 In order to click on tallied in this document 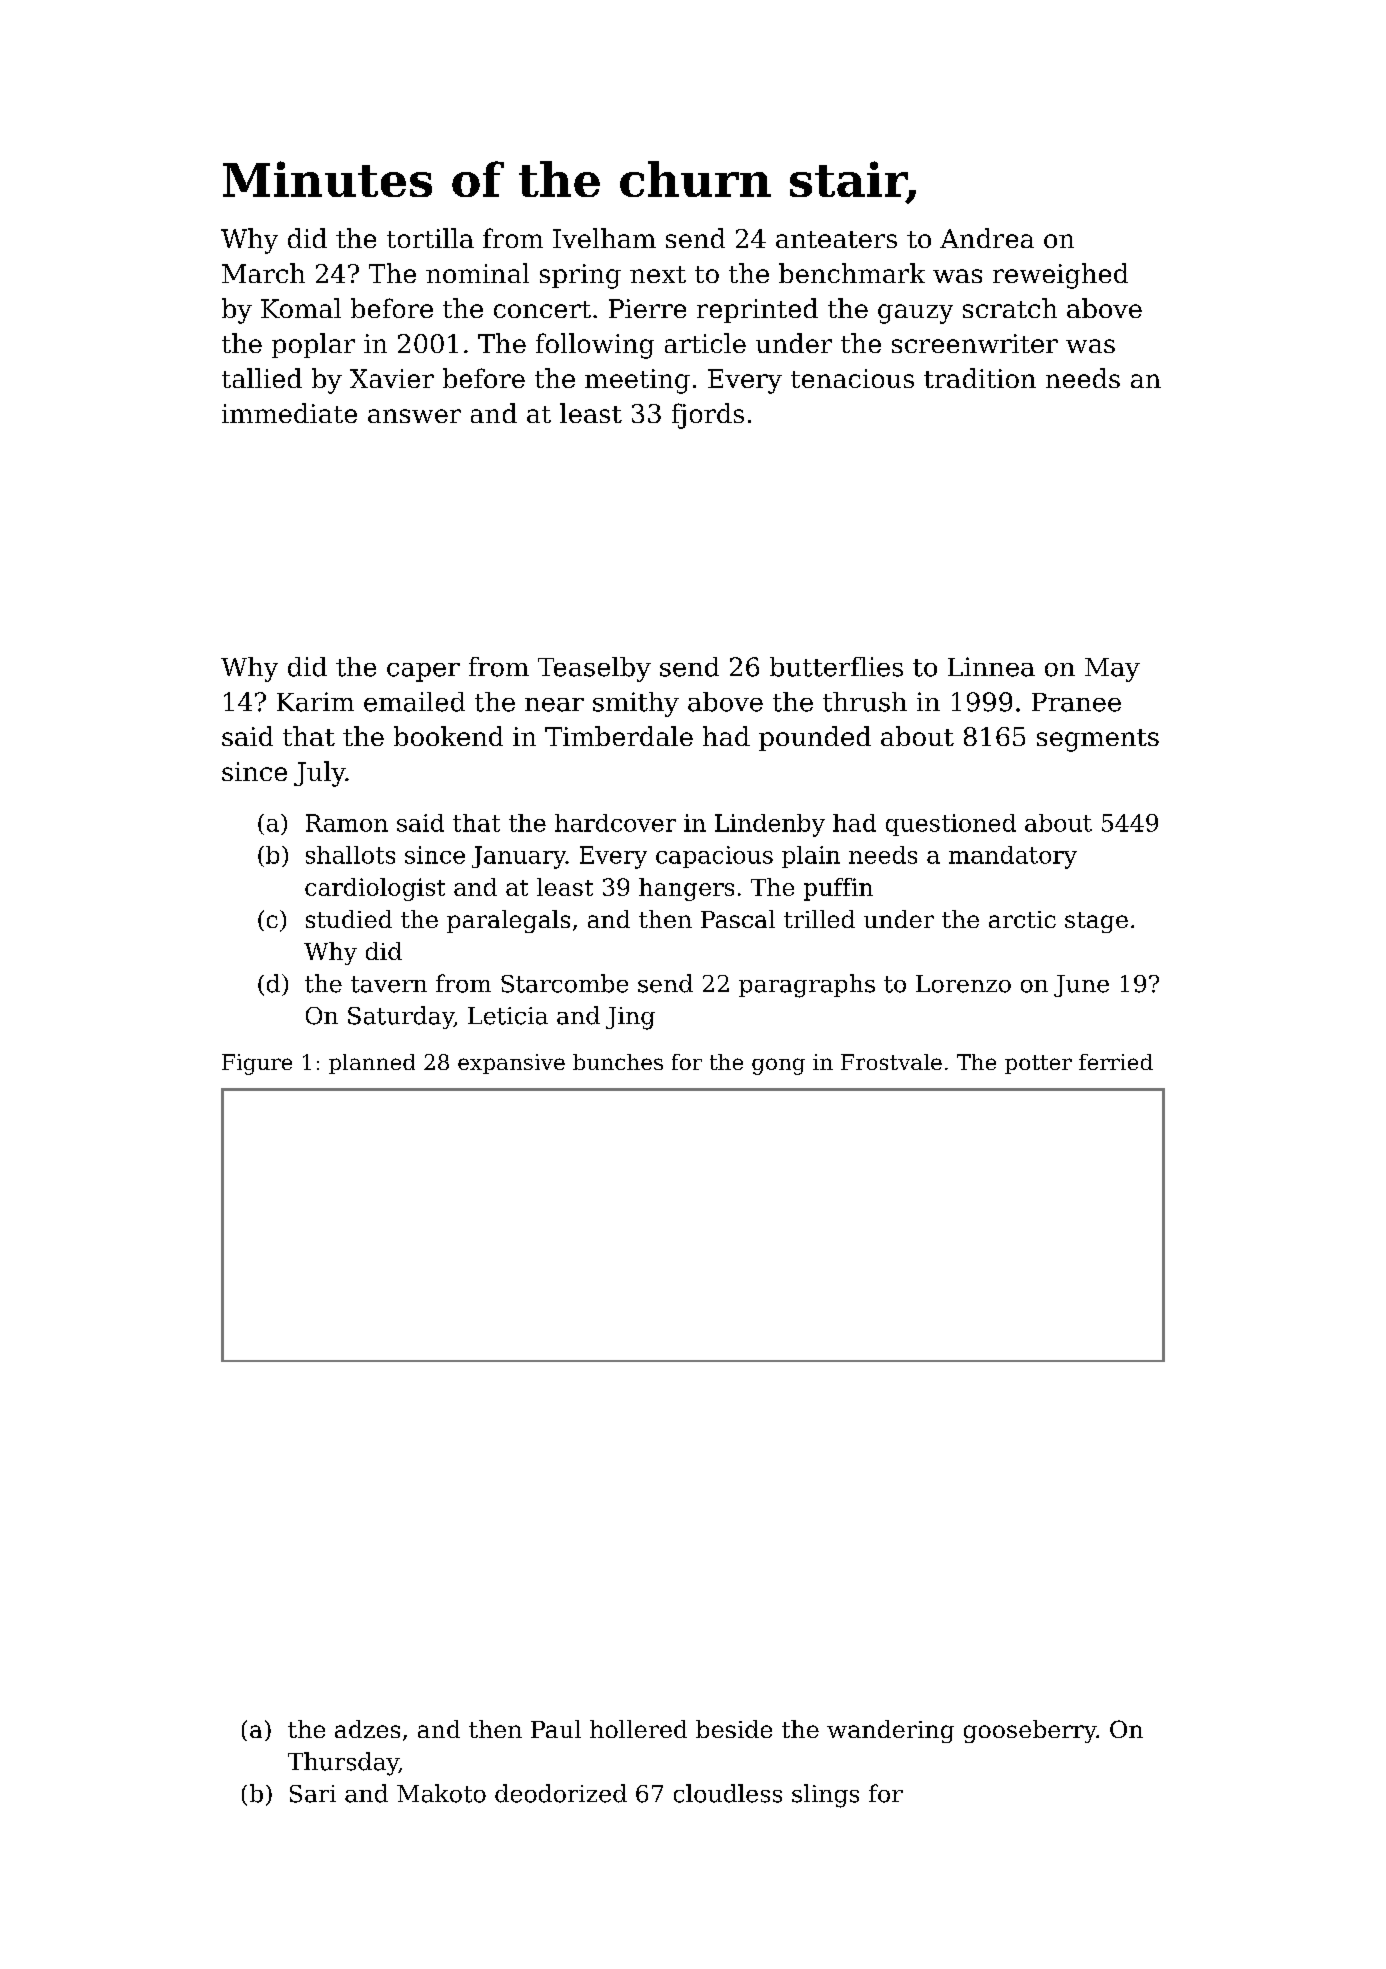, I will do `click(262, 378)`.
